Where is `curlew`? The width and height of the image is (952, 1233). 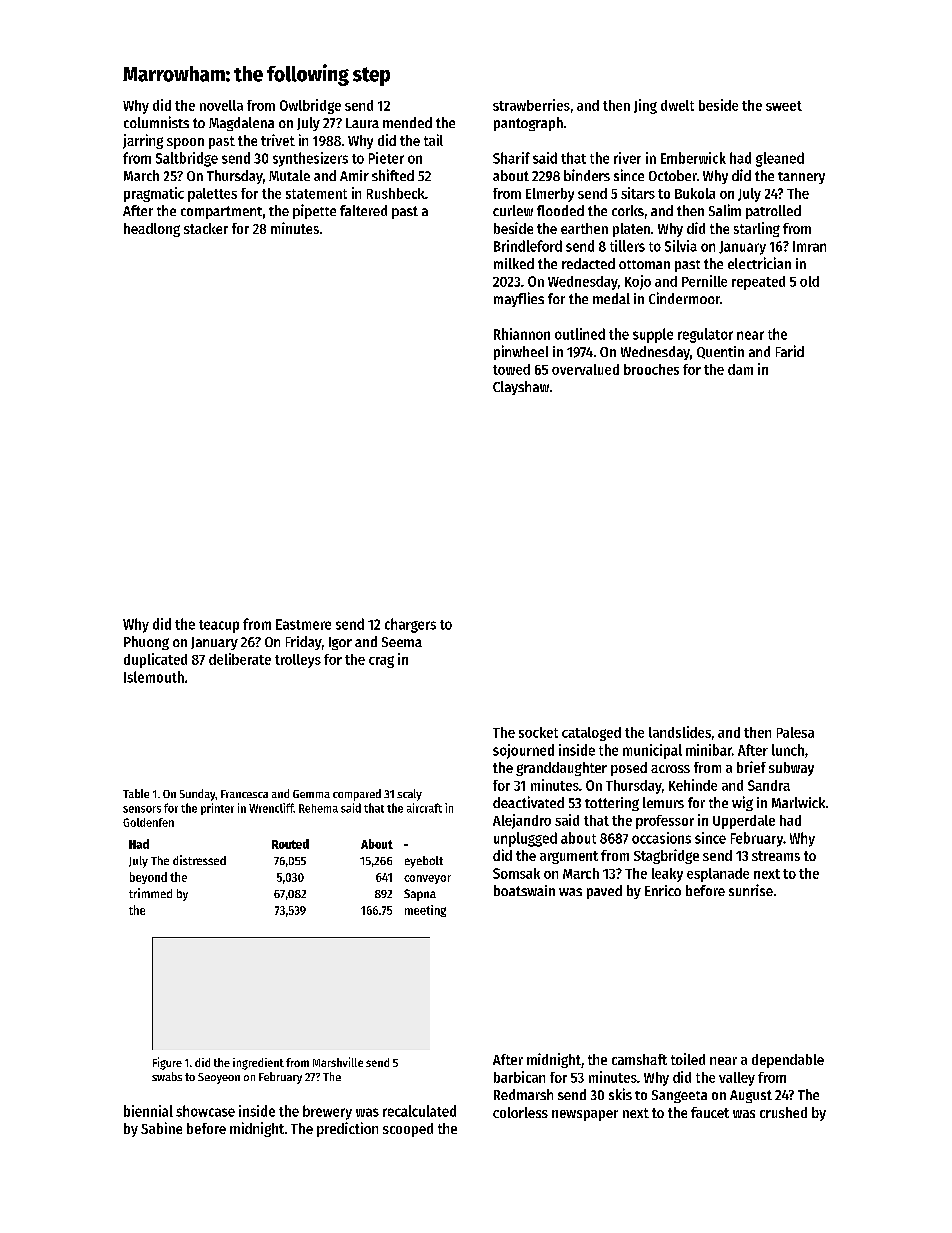
curlew is located at coordinates (513, 210).
